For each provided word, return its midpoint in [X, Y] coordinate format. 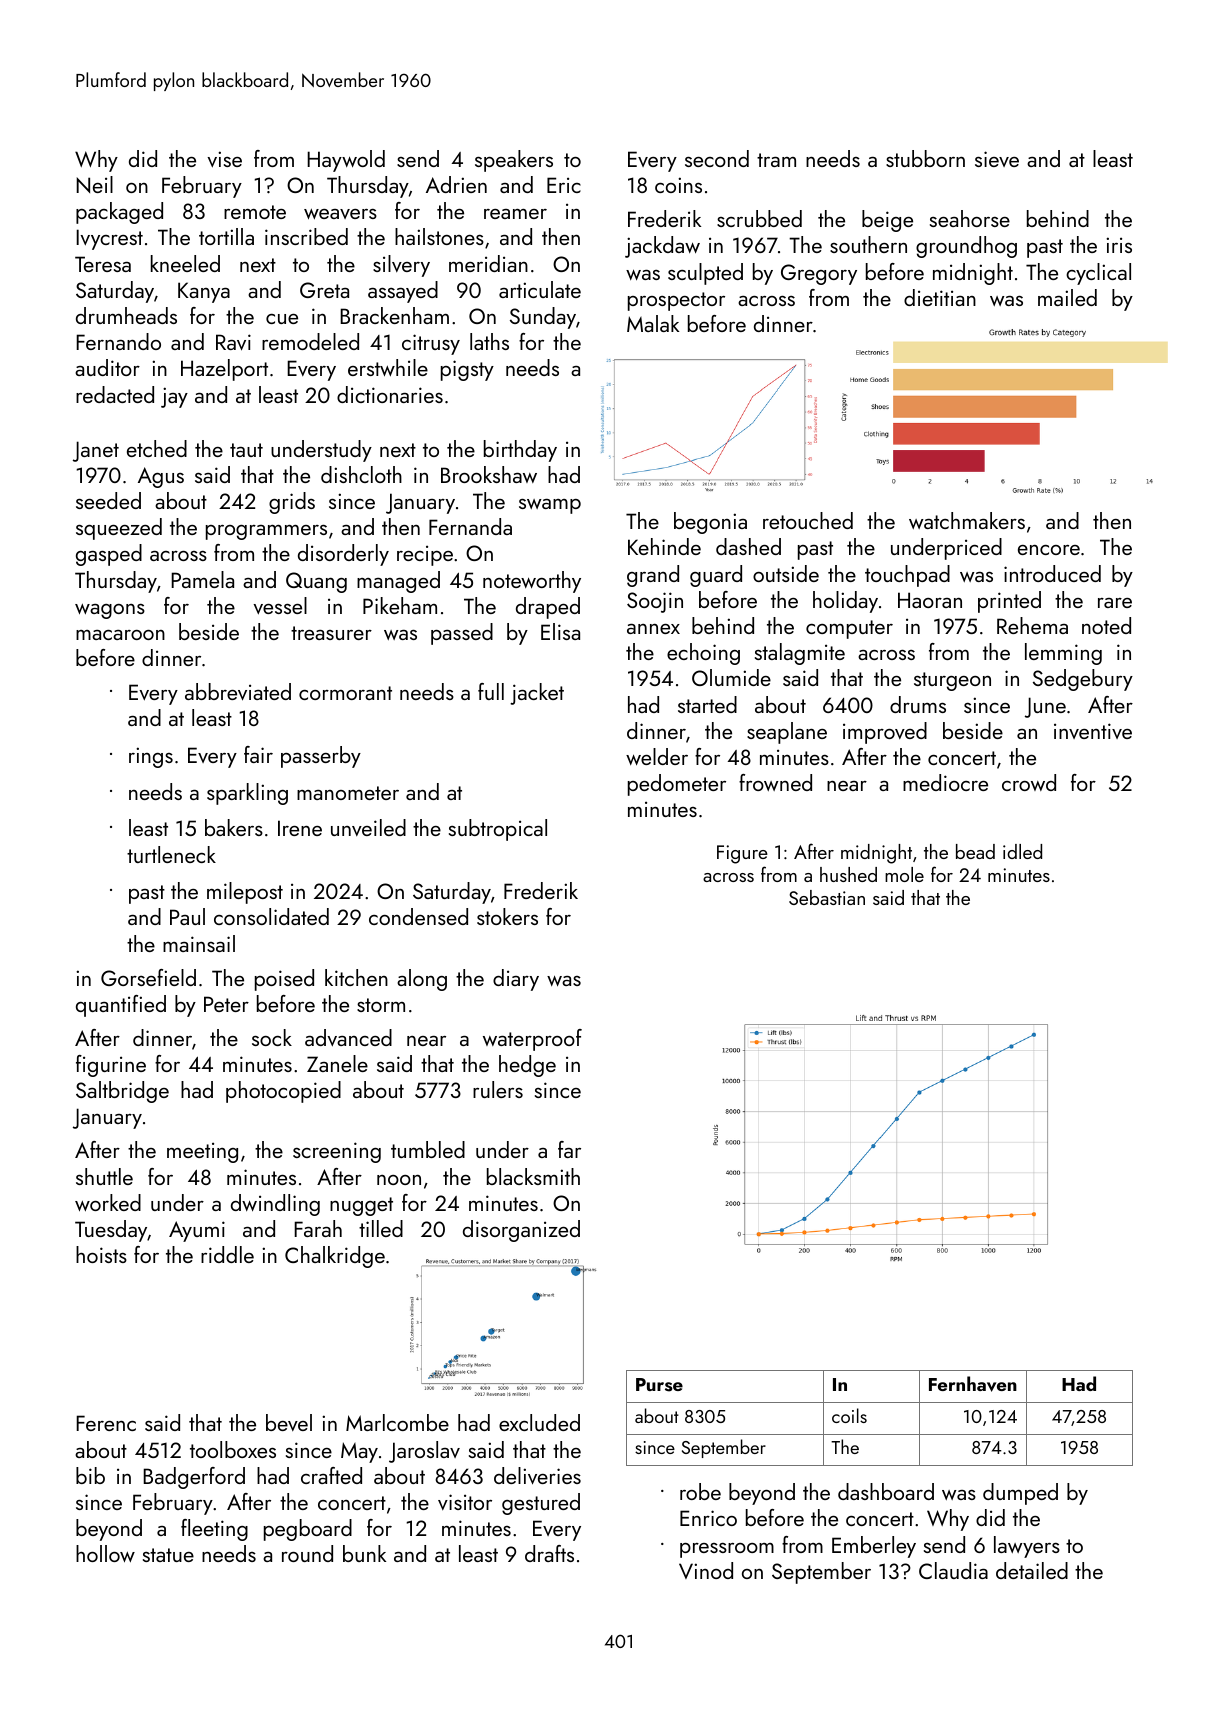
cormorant [345, 693]
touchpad [907, 576]
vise [224, 159]
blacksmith [533, 1176]
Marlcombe [397, 1422]
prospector [676, 301]
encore [1049, 550]
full [491, 691]
